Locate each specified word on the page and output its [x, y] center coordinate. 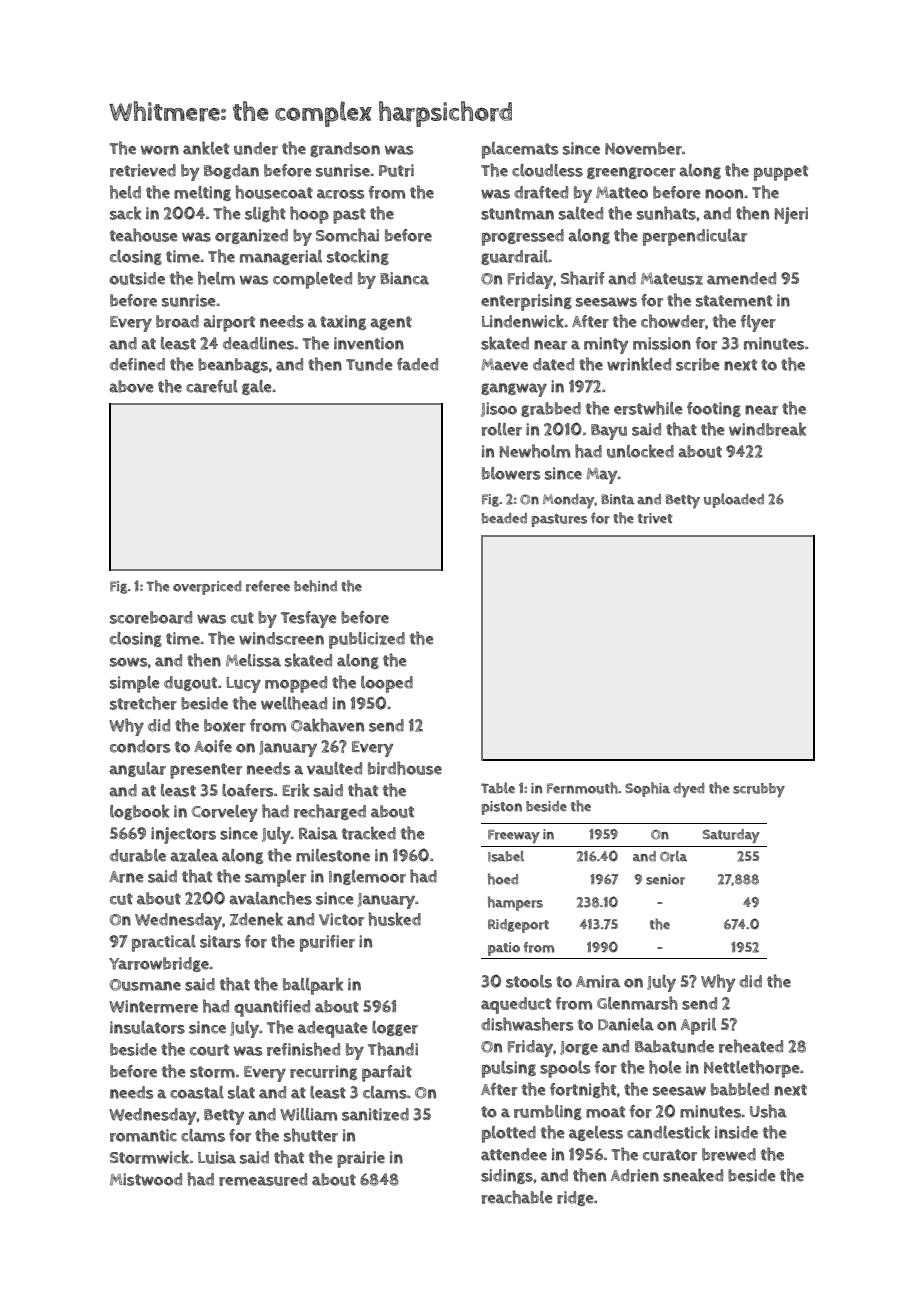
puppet [781, 173]
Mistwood [146, 1179]
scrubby [759, 790]
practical [164, 943]
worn [160, 150]
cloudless [547, 170]
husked [394, 919]
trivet [655, 518]
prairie [361, 1159]
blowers [511, 473]
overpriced [207, 588]
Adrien [635, 1175]
